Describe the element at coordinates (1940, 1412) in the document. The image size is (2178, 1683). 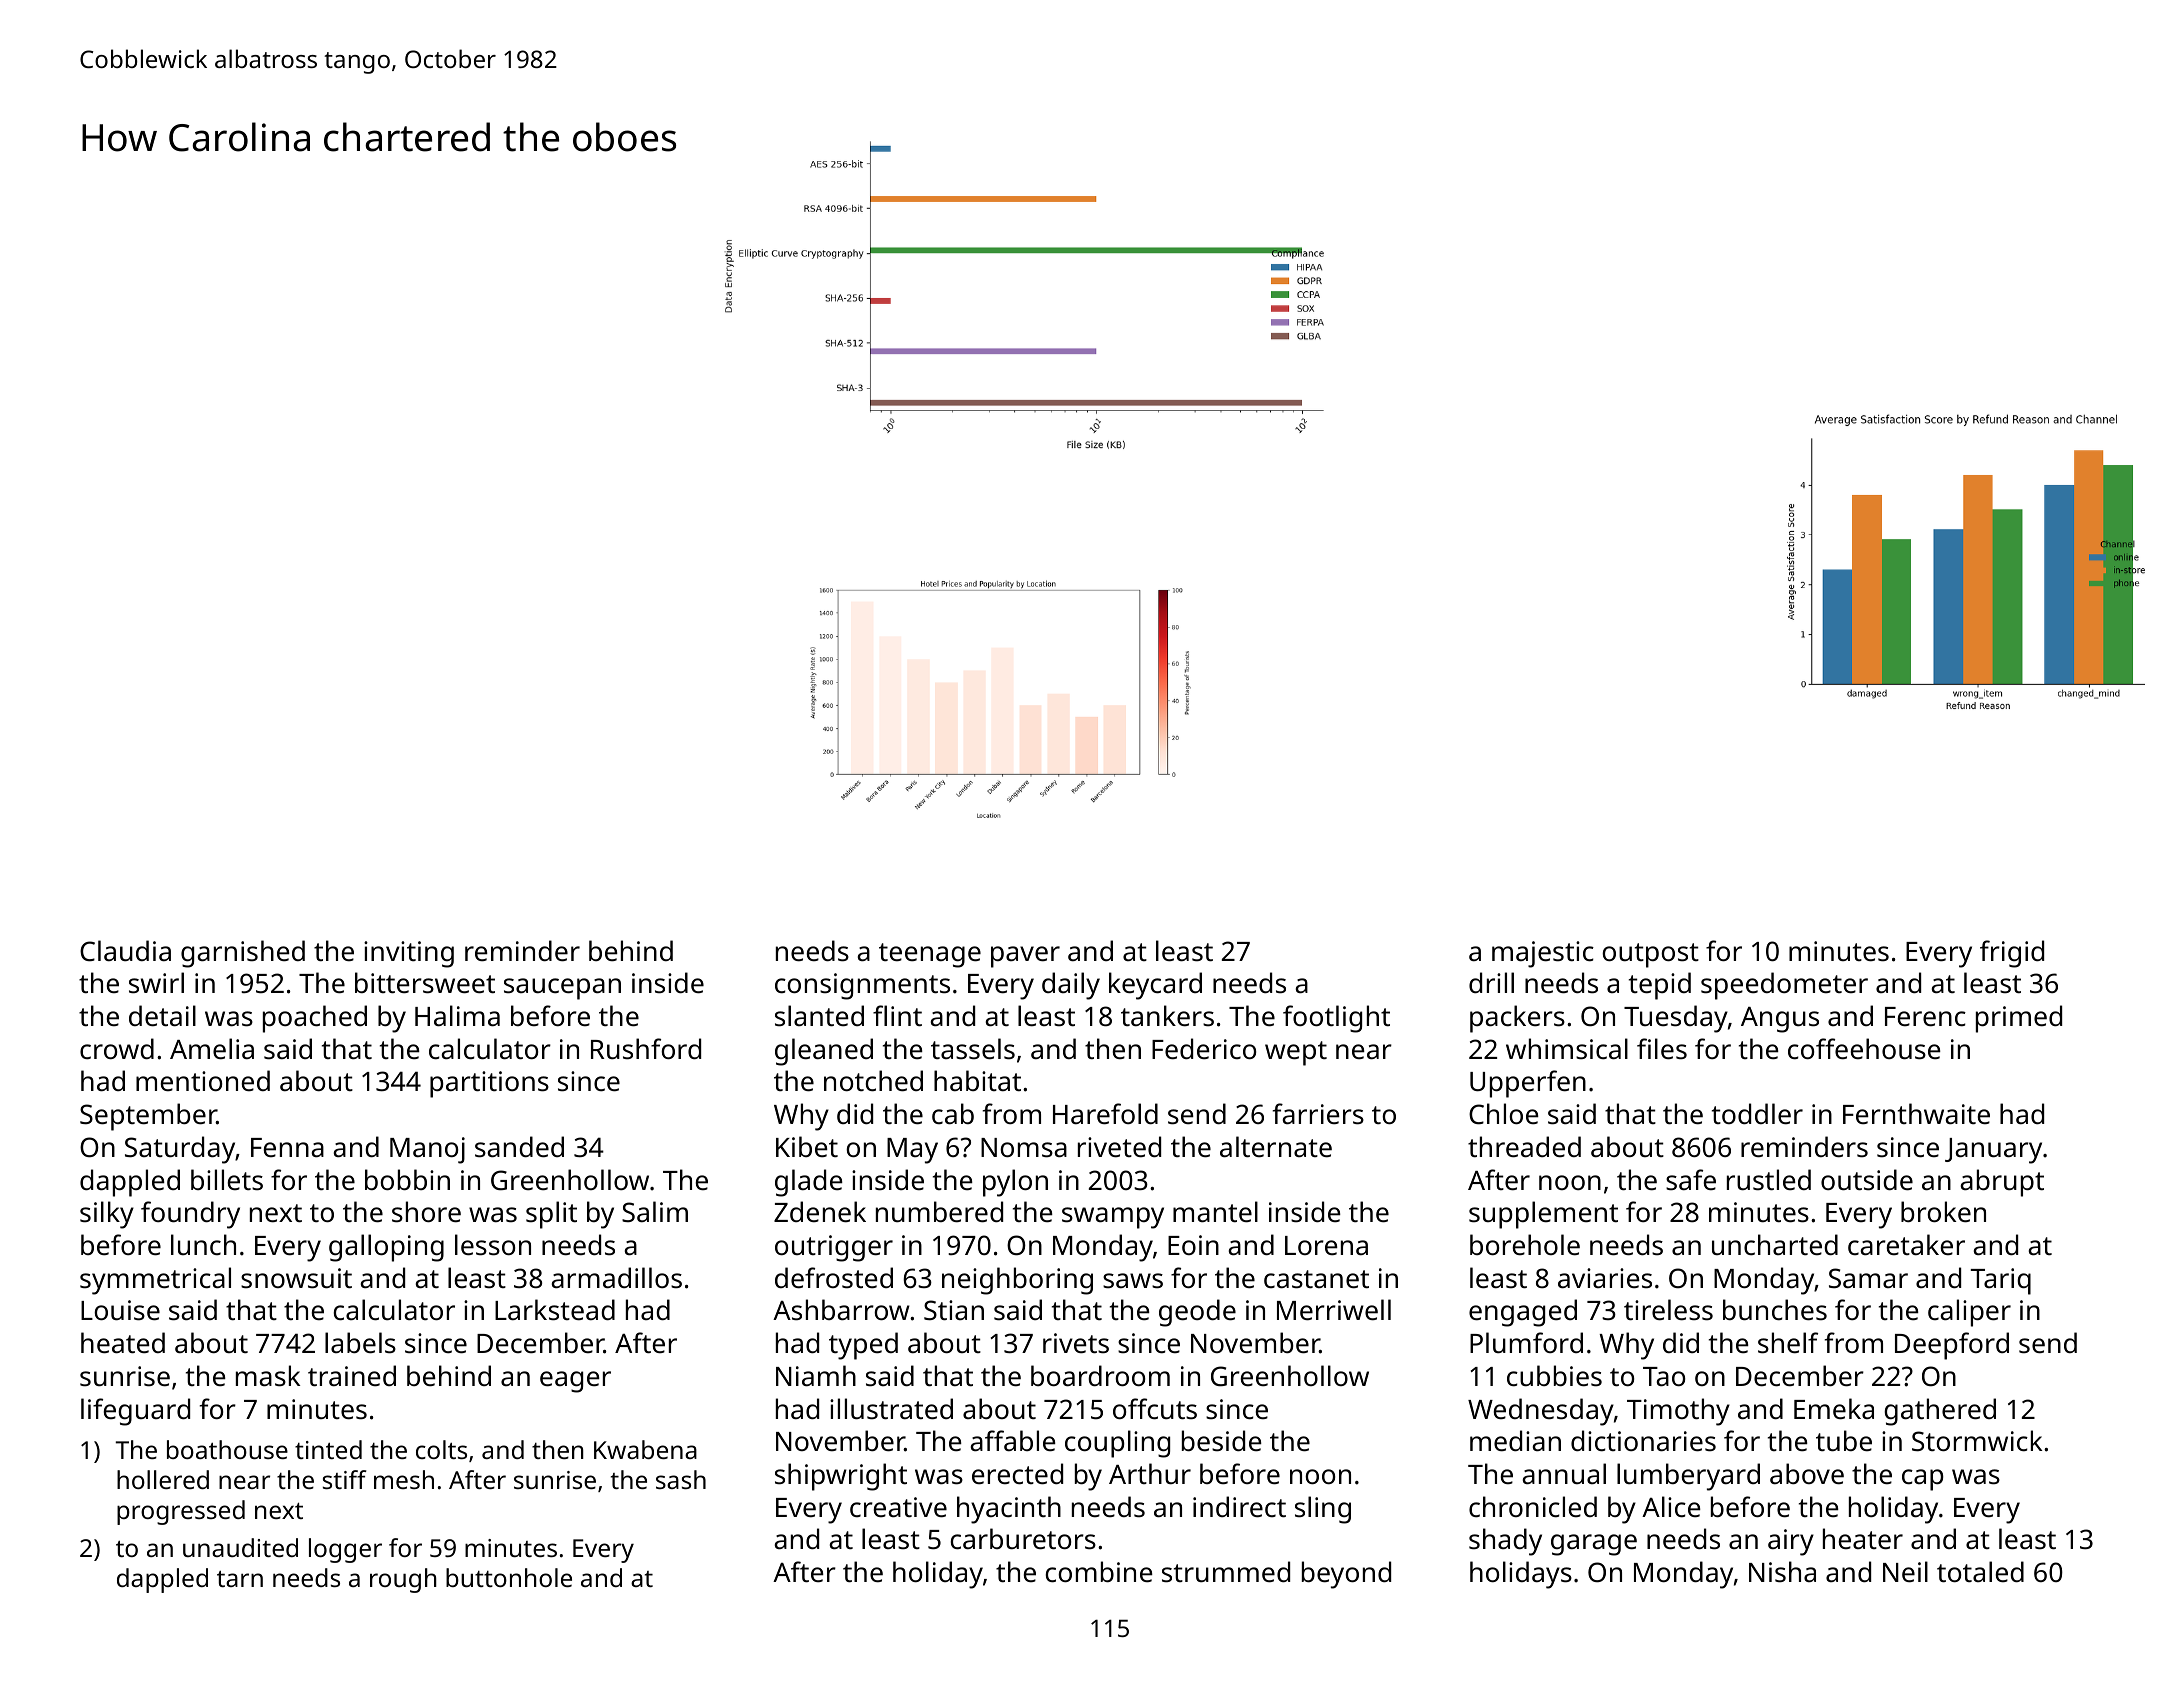
I see `gathered` at that location.
